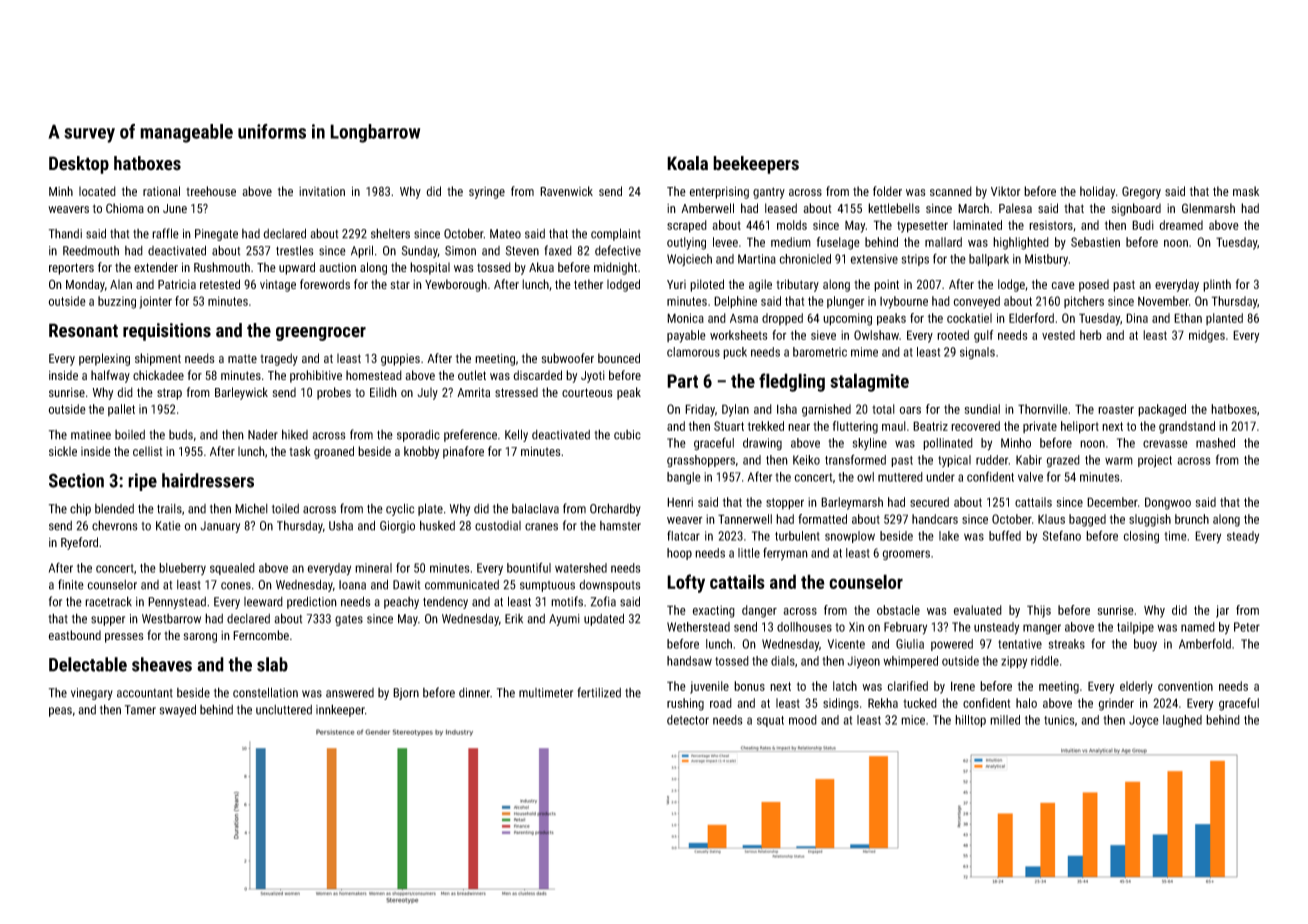  I want to click on slab, so click(272, 664).
